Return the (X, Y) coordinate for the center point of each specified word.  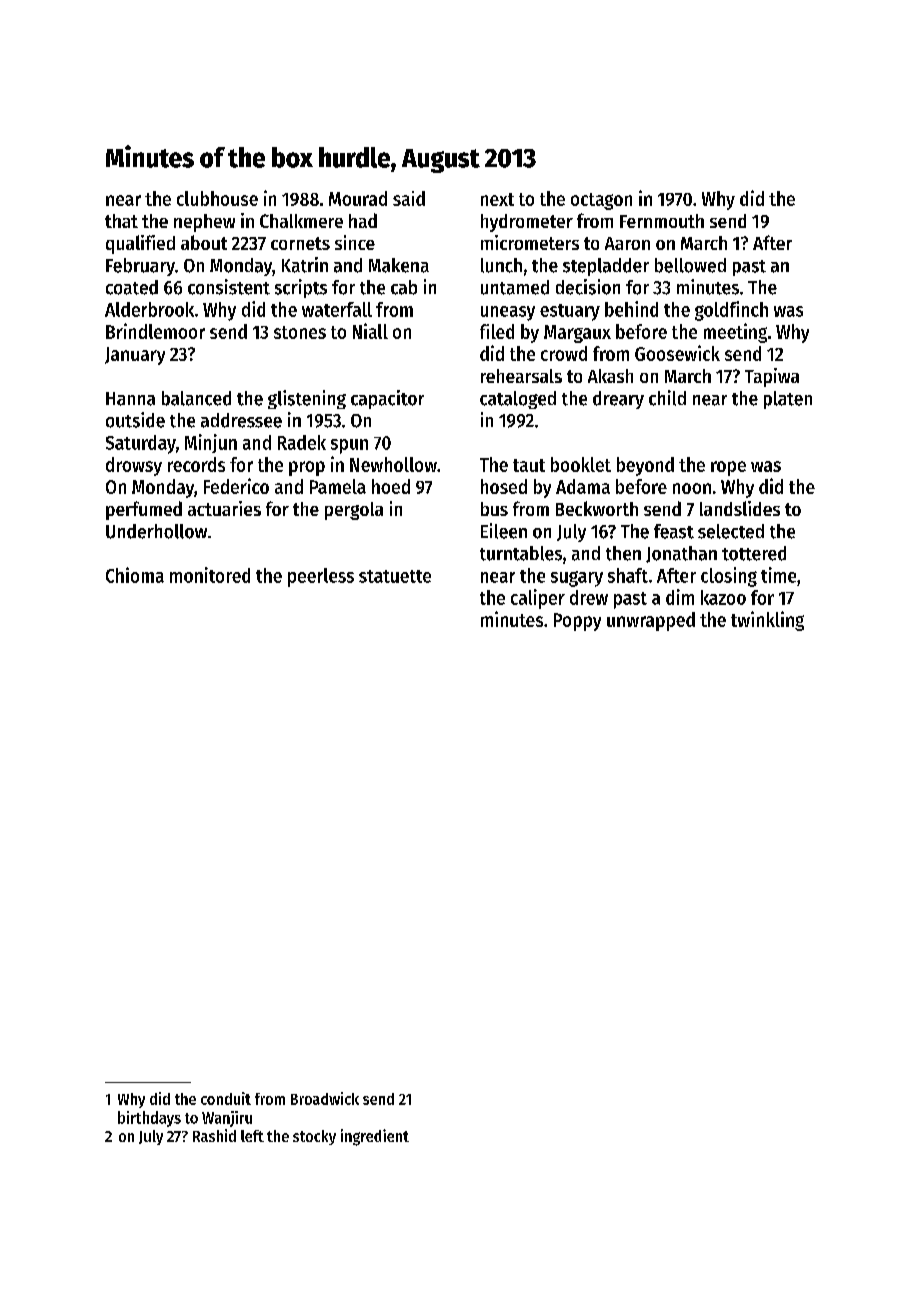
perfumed (144, 510)
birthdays (149, 1119)
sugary (577, 579)
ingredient (375, 1137)
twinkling (767, 621)
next (497, 199)
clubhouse (217, 198)
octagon (601, 201)
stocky (314, 1137)
